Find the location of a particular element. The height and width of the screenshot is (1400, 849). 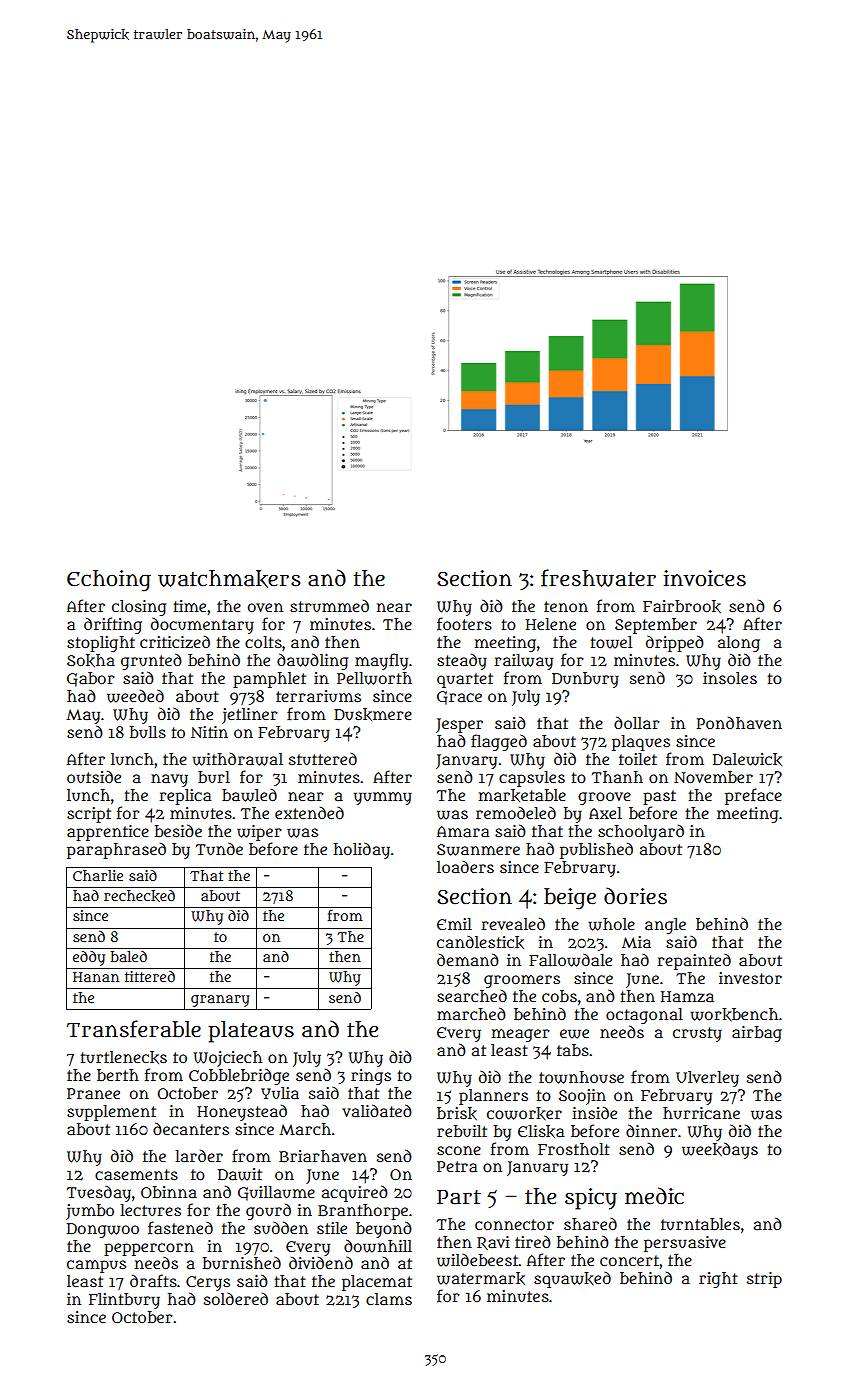

published is located at coordinates (596, 851).
